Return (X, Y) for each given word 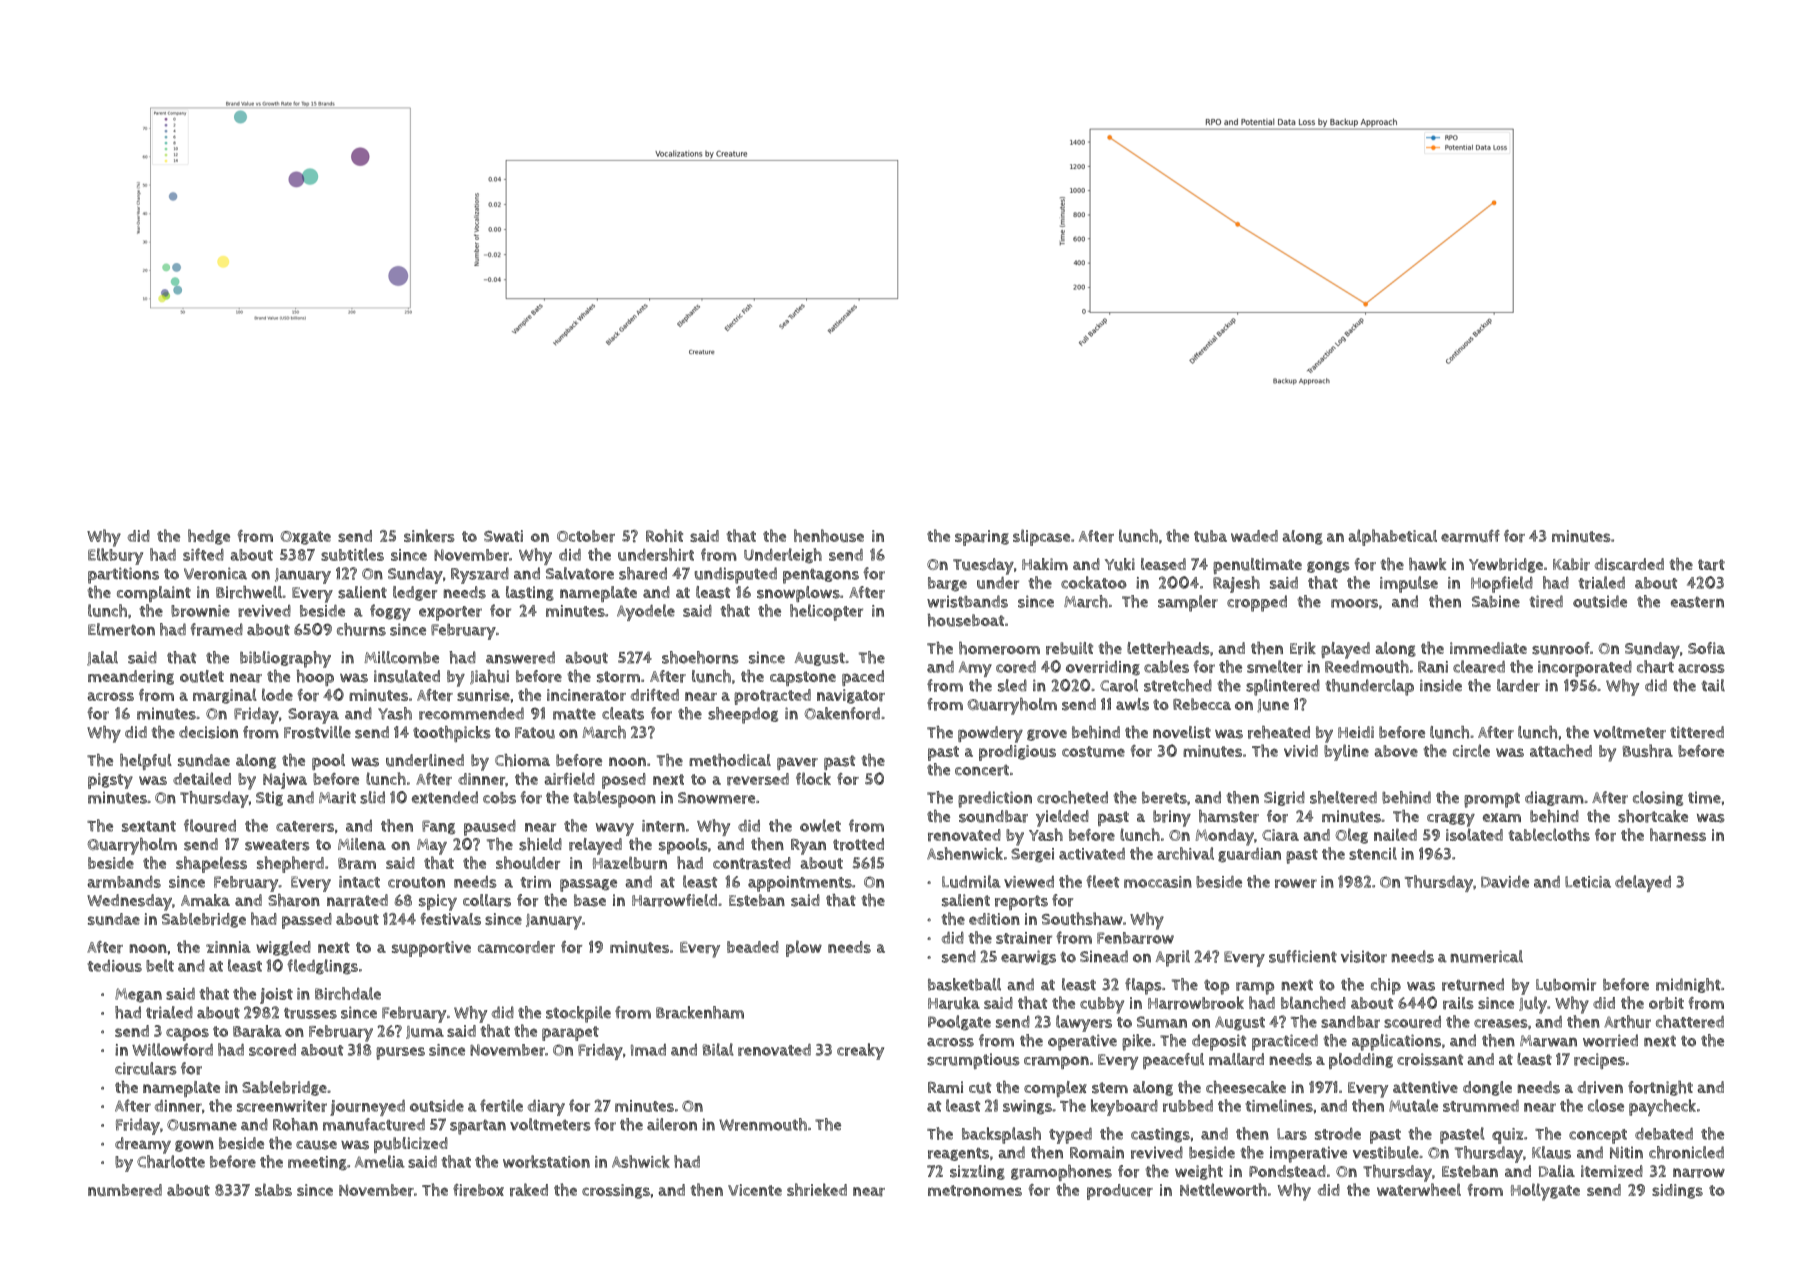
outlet (202, 676)
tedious (114, 966)
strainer (1024, 938)
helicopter (826, 612)
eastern (1697, 602)
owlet (820, 825)
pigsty (110, 781)
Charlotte (171, 1161)
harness (1678, 835)
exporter (450, 613)
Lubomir (1566, 984)
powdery (990, 734)
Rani (1433, 667)
